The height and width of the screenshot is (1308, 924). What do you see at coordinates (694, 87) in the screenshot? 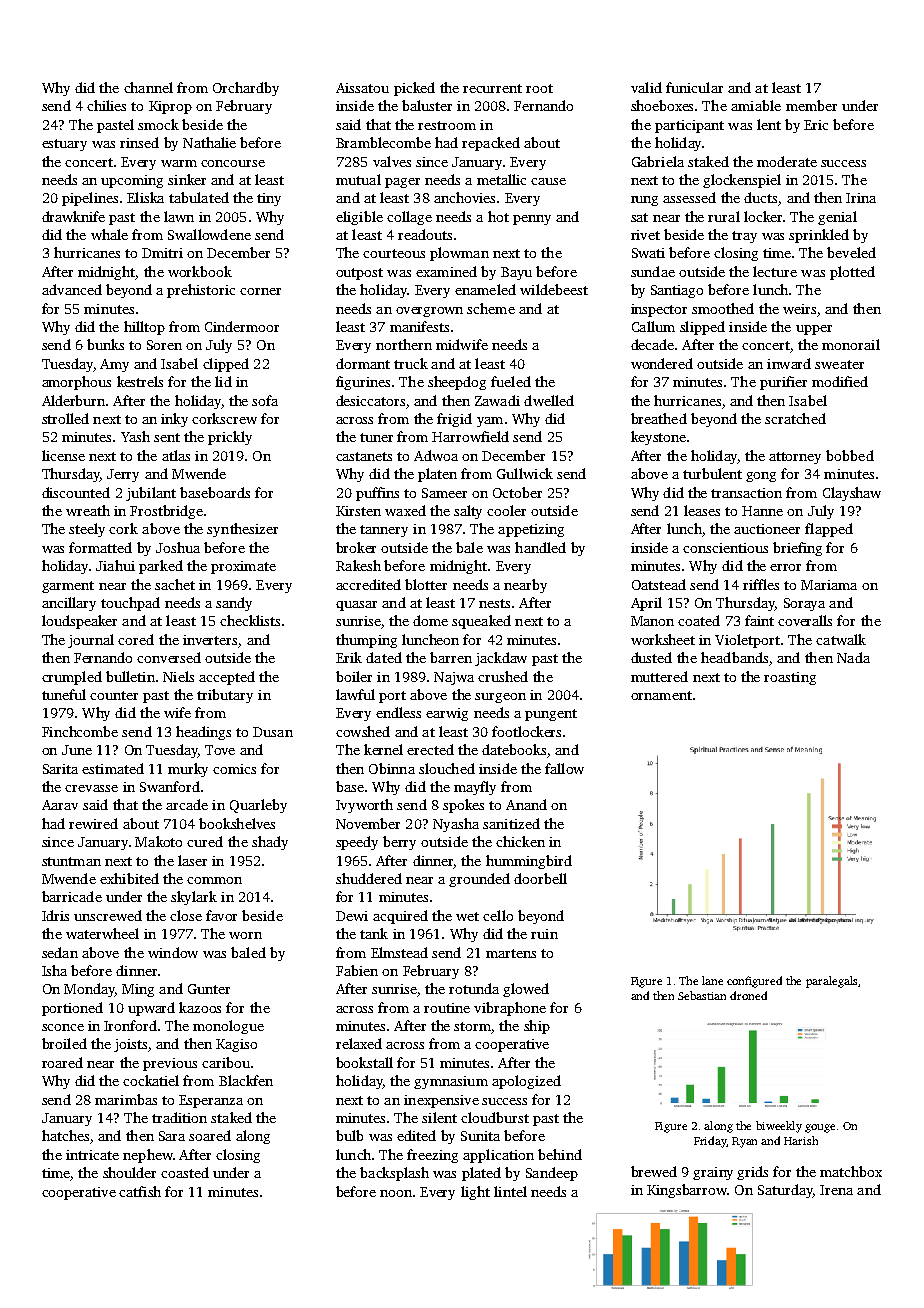
I see `funicular` at bounding box center [694, 87].
